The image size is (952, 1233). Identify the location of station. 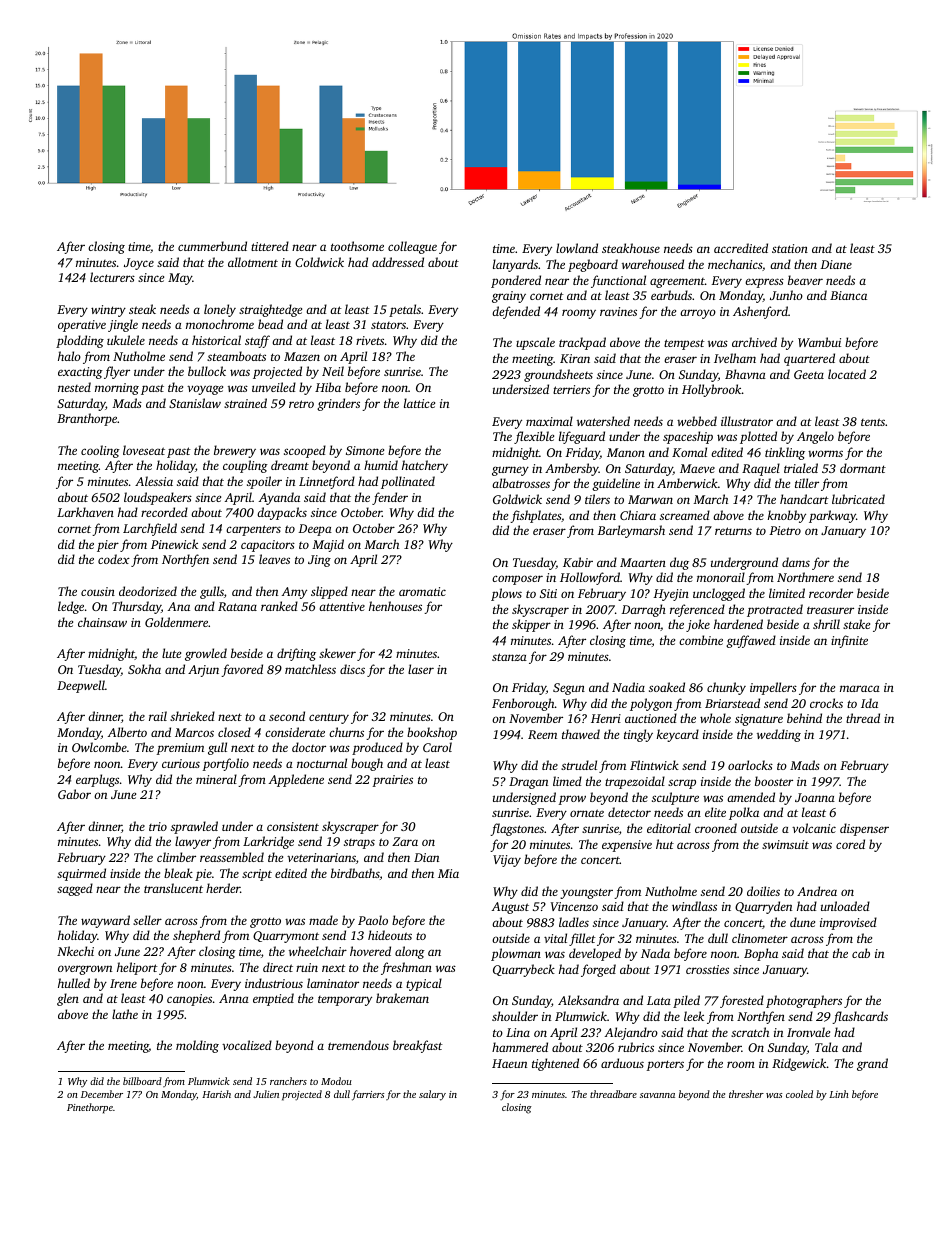
(790, 248).
